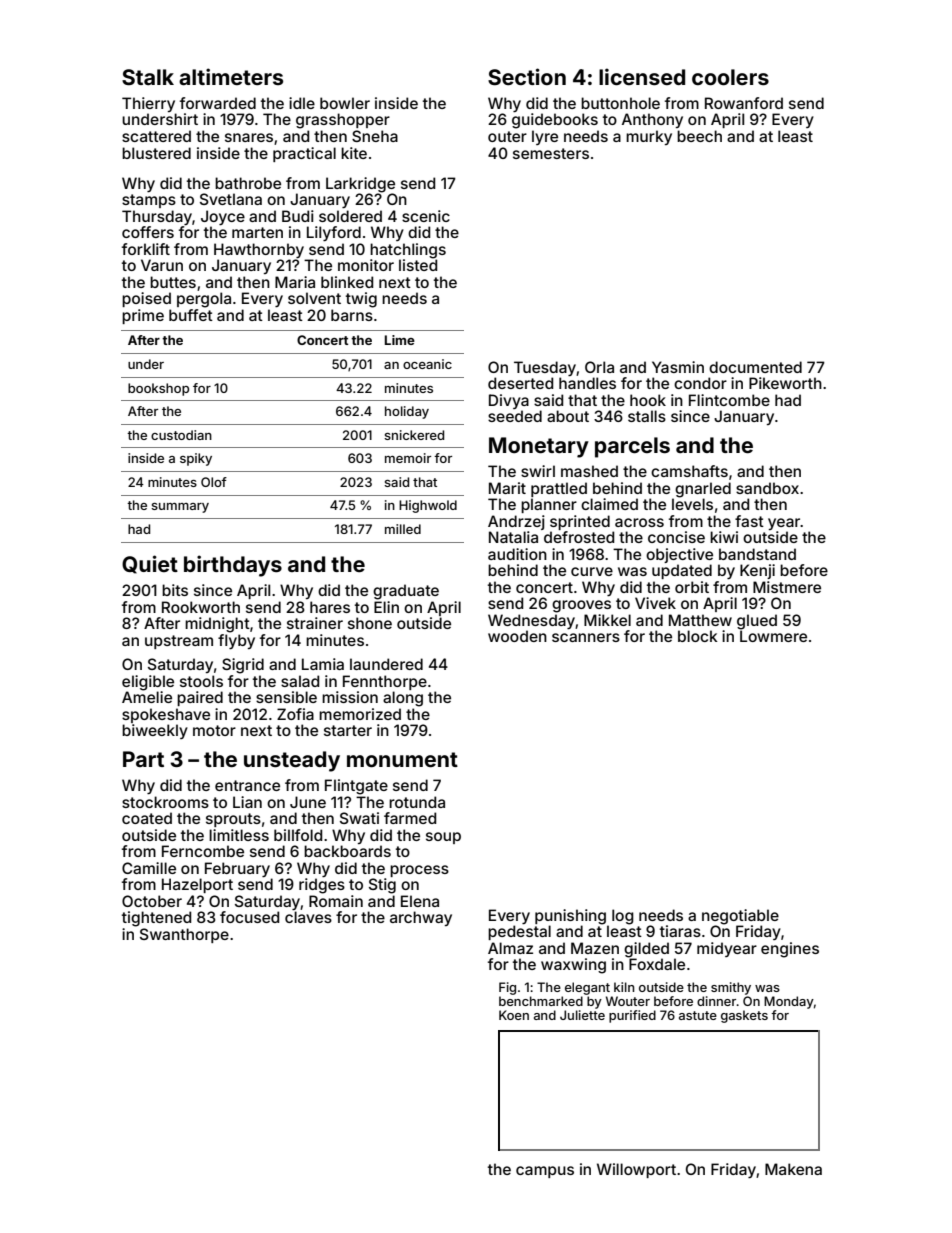 The height and width of the screenshot is (1233, 952). I want to click on defrosted, so click(579, 537).
